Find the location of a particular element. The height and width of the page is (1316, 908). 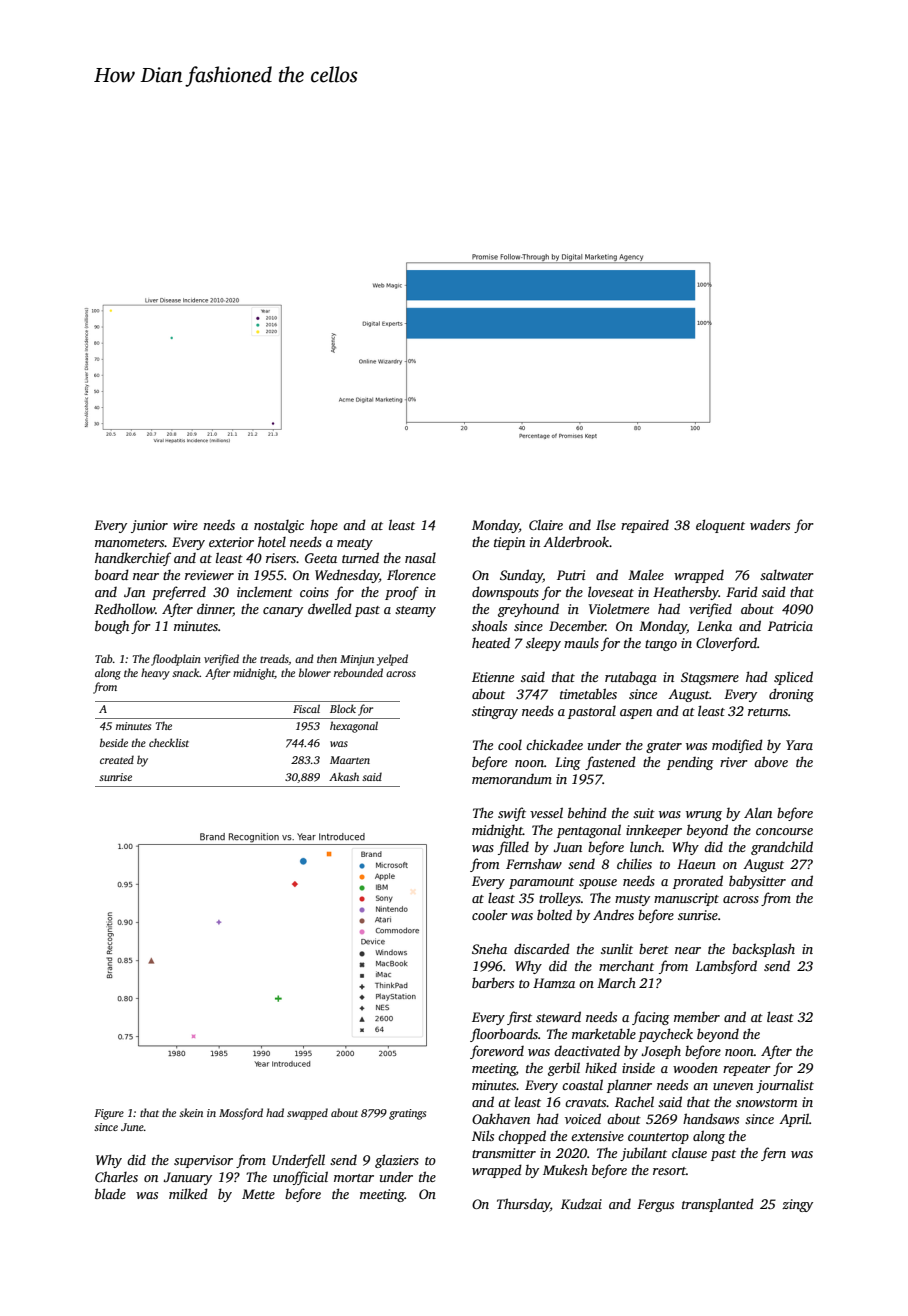

dinner is located at coordinates (215, 610).
